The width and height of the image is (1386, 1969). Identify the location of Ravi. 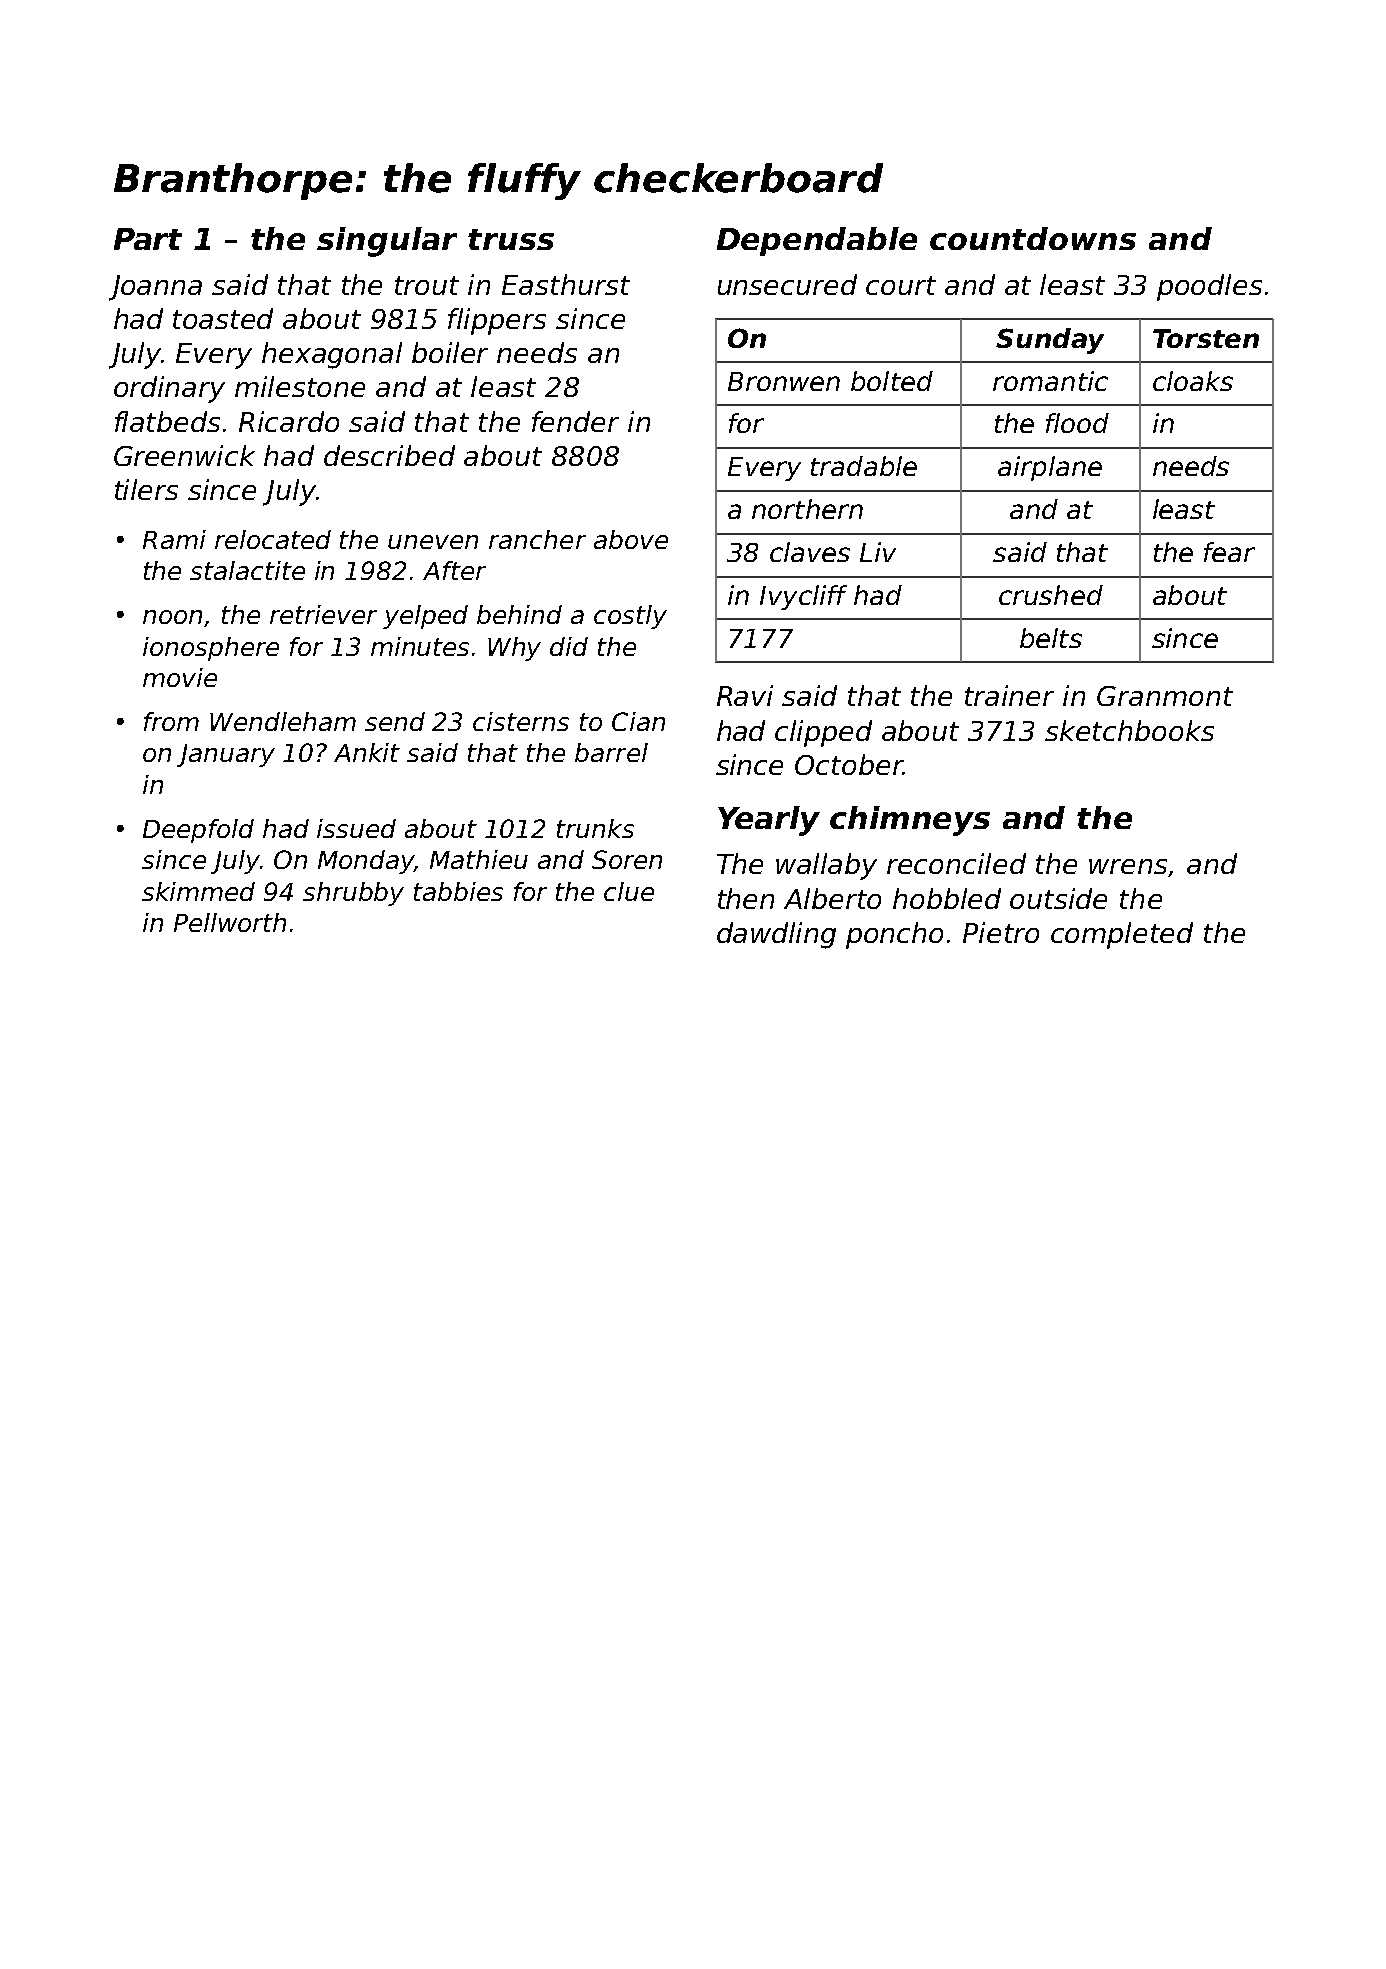
(745, 695).
